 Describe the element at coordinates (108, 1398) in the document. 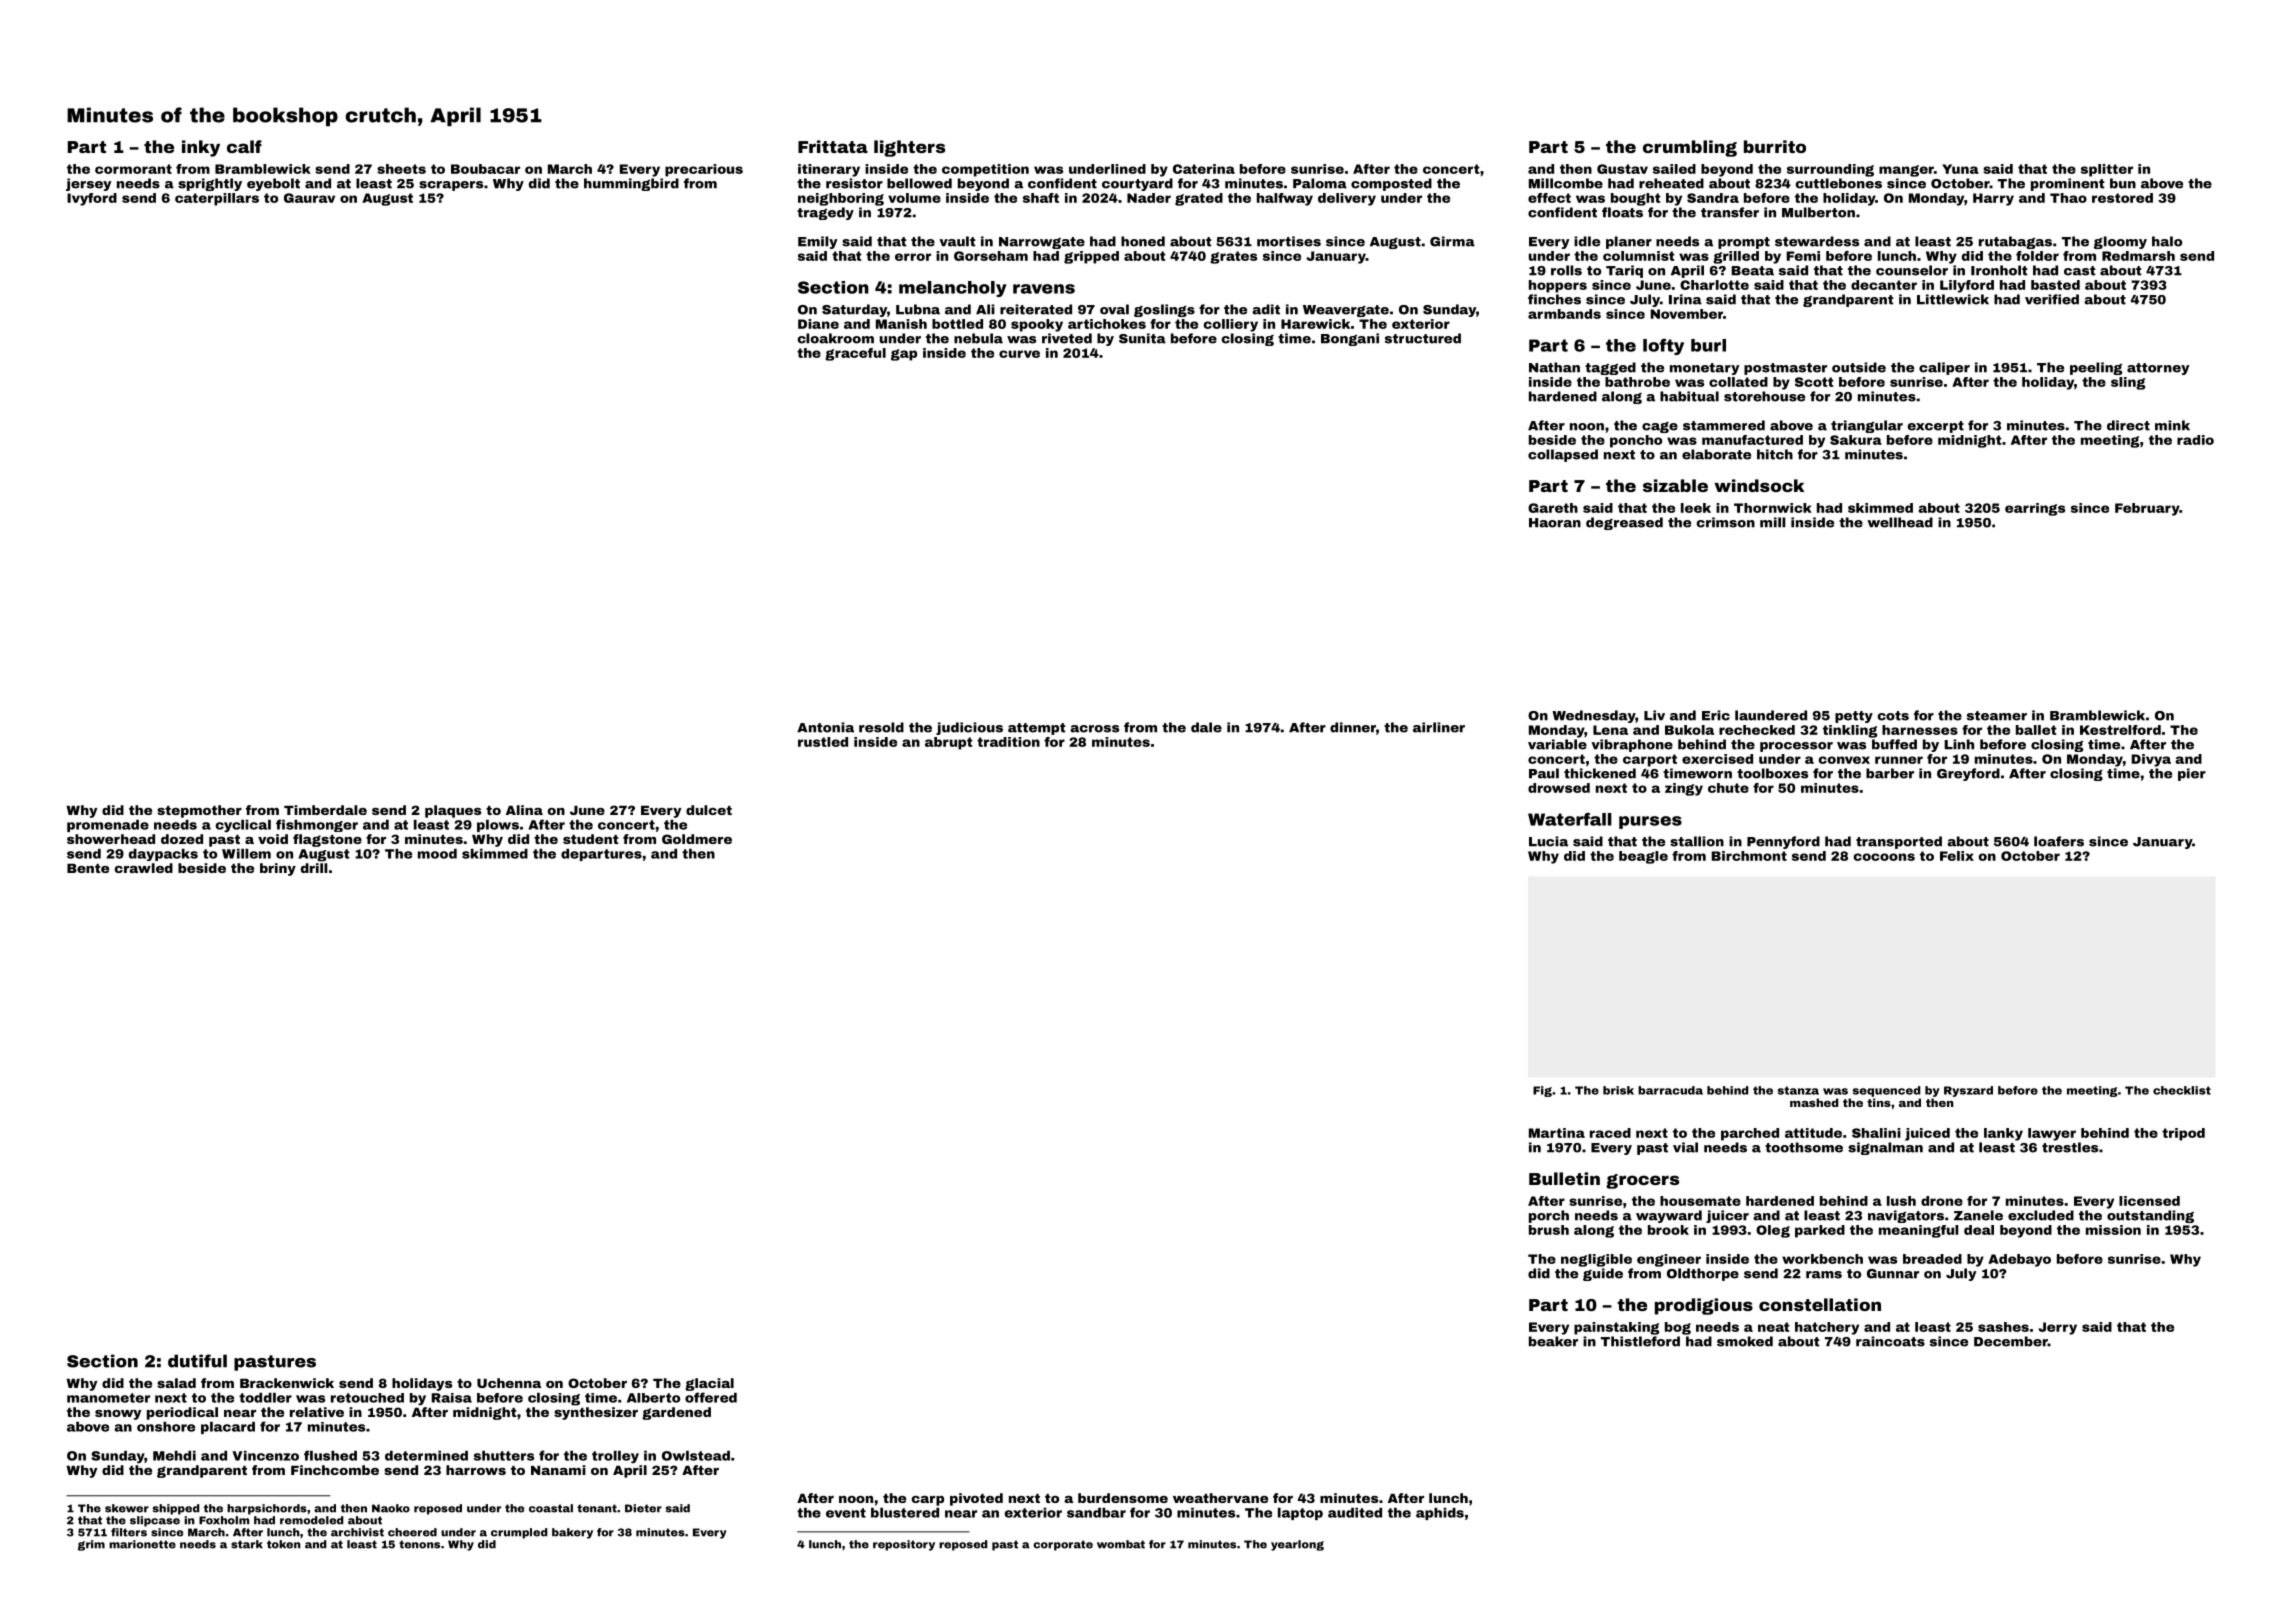

I see `manometer` at that location.
